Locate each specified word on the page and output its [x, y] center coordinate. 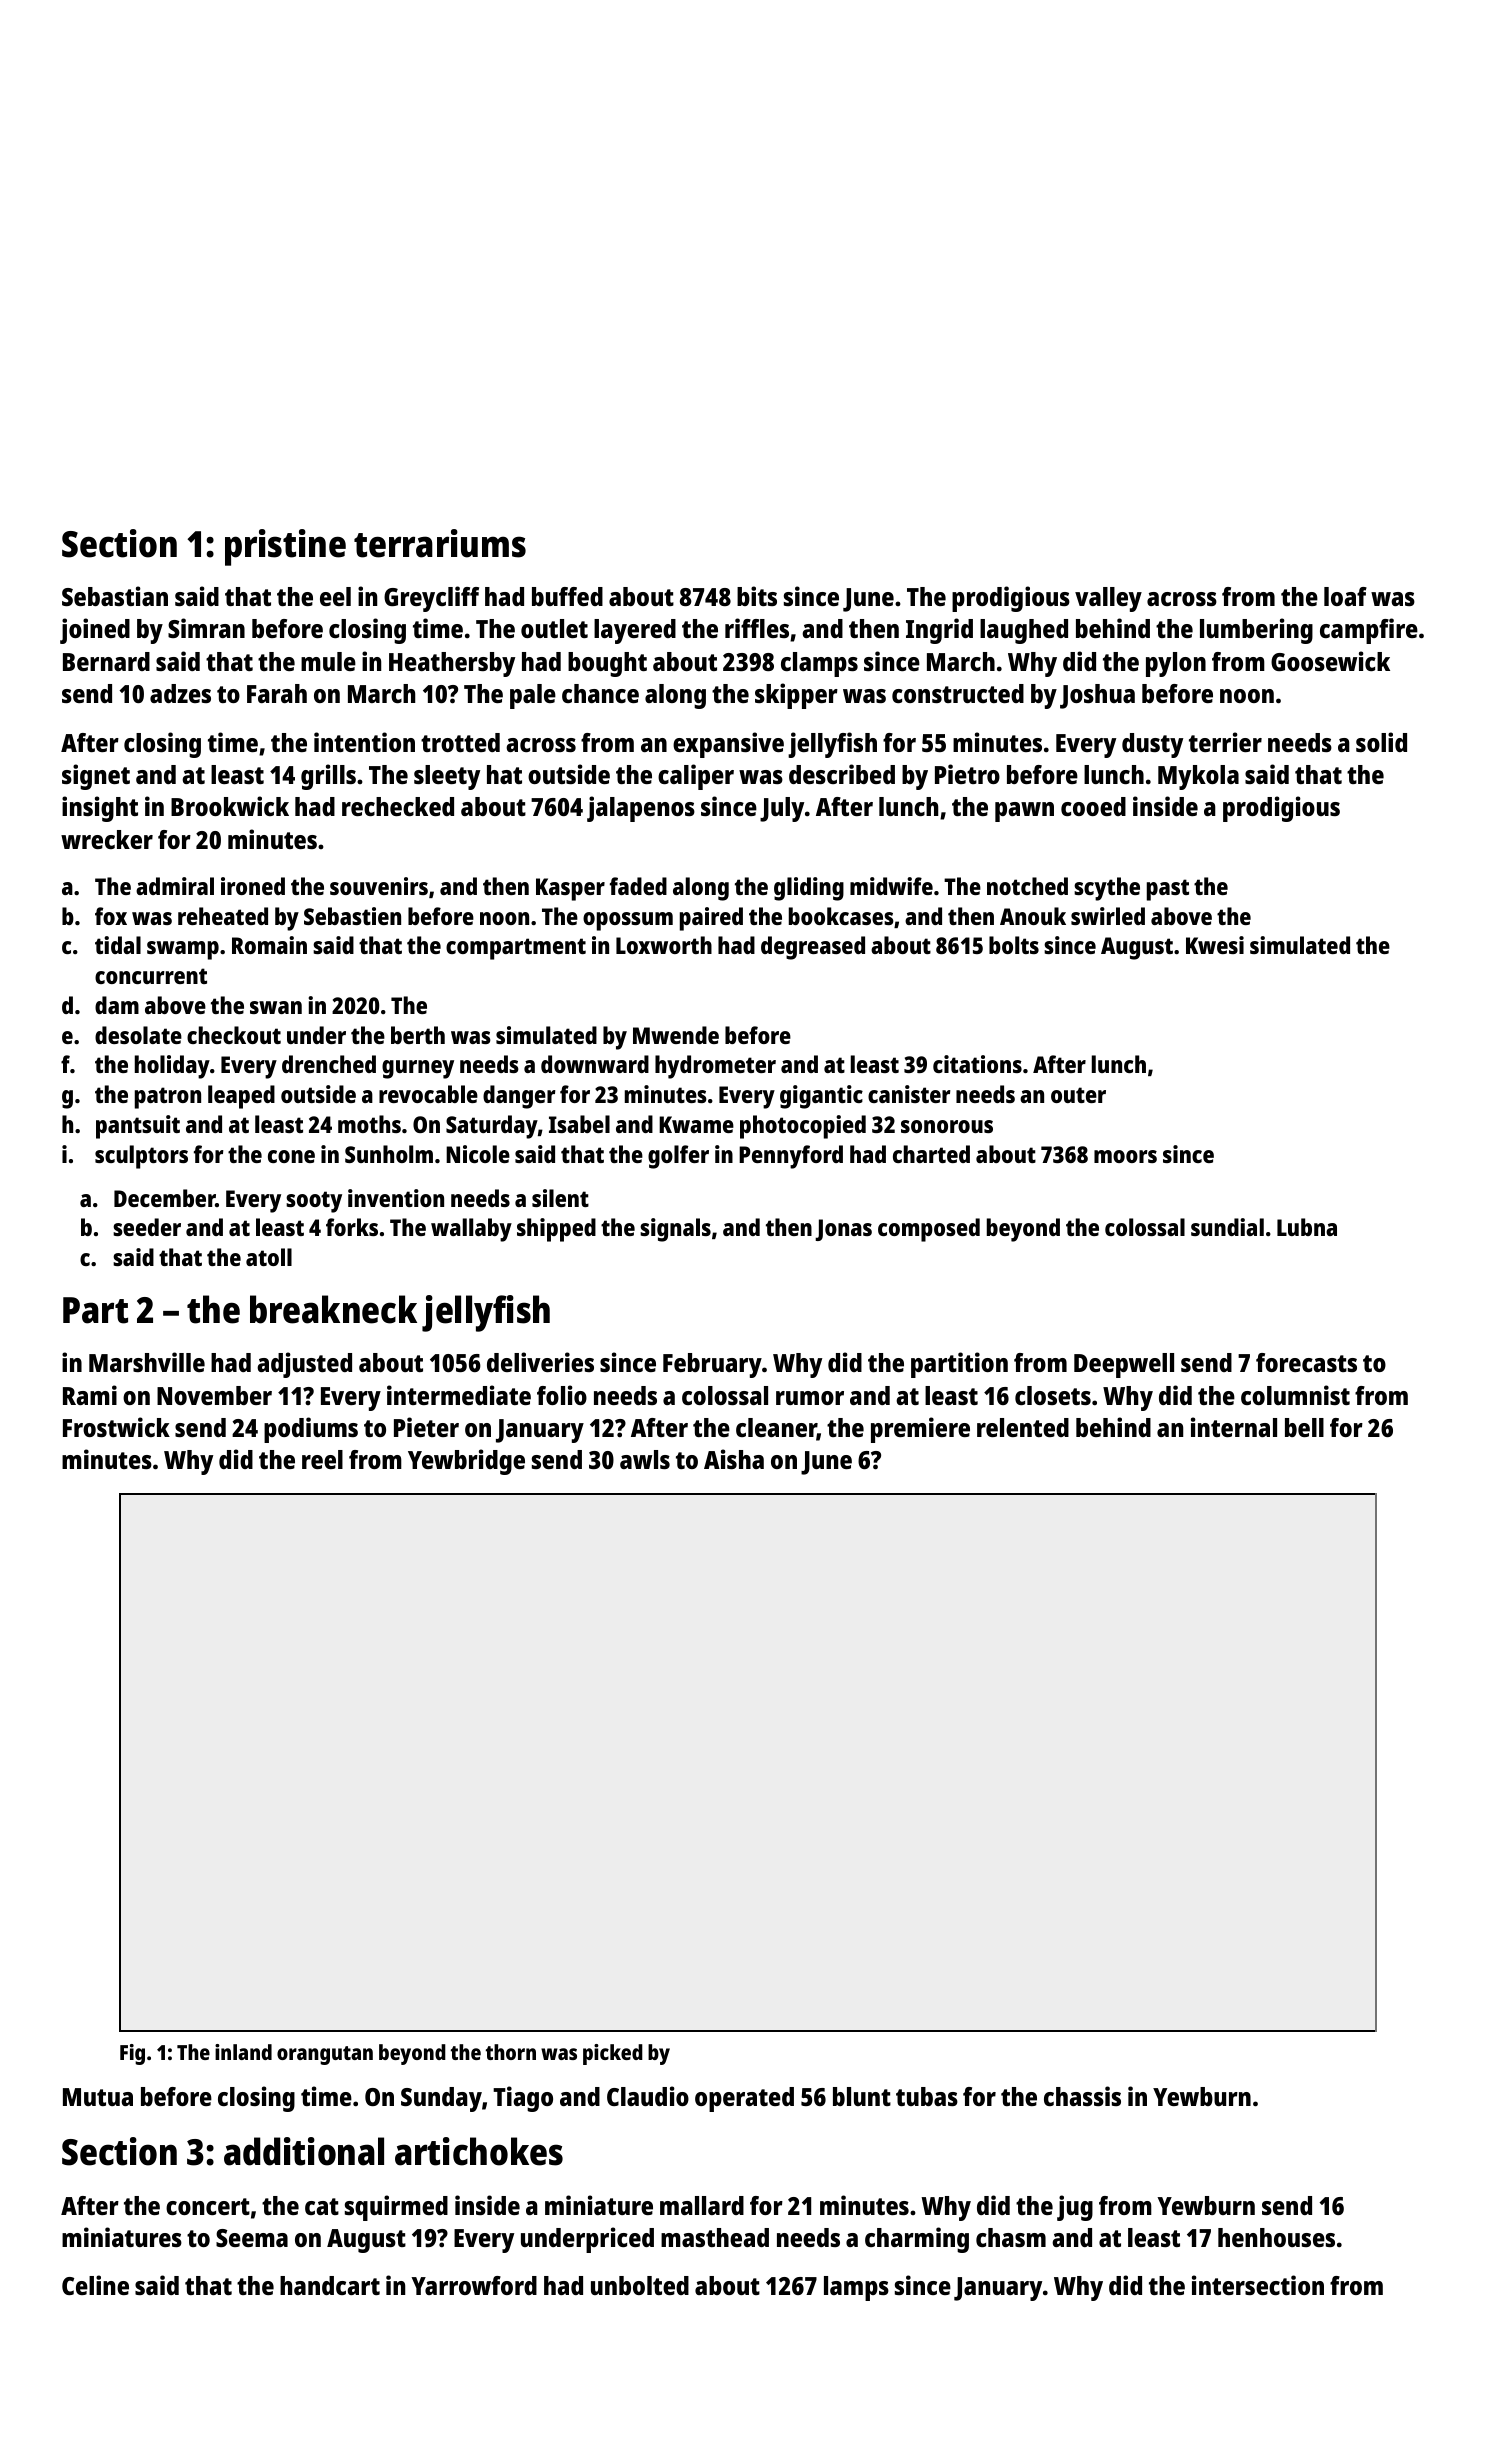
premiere [920, 1430]
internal [1234, 1427]
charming [917, 2240]
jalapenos [641, 809]
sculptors [141, 1157]
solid [1381, 742]
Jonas [843, 1230]
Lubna [1307, 1227]
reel [322, 1459]
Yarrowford [474, 2285]
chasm [1011, 2237]
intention [364, 742]
